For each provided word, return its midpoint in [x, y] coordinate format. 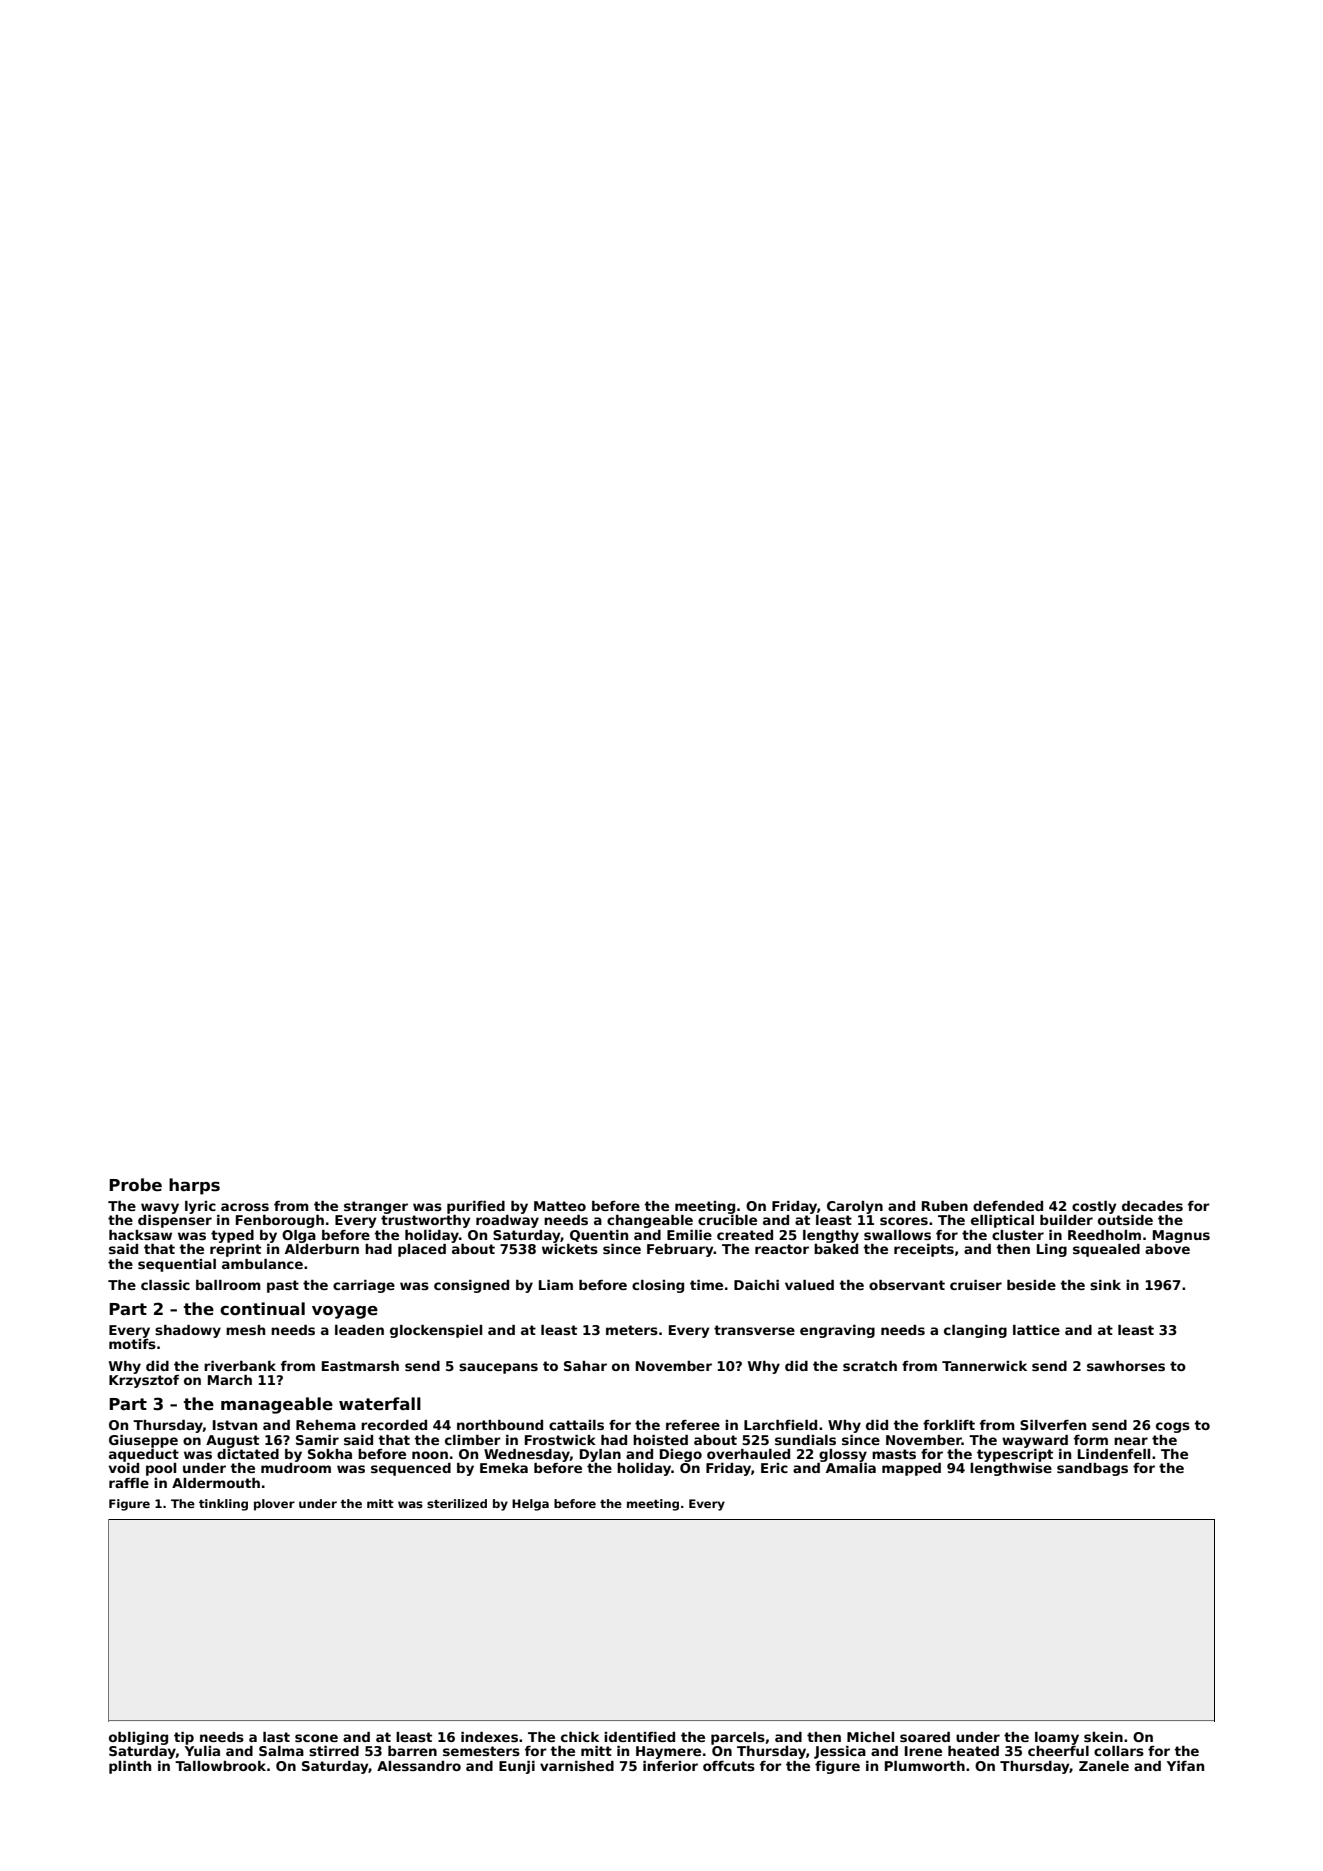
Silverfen [1053, 1425]
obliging [138, 1738]
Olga [299, 1236]
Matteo [560, 1206]
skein [1103, 1737]
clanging [975, 1331]
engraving [837, 1331]
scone [316, 1738]
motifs [132, 1344]
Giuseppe [143, 1441]
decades [1152, 1206]
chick [580, 1737]
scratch [870, 1366]
